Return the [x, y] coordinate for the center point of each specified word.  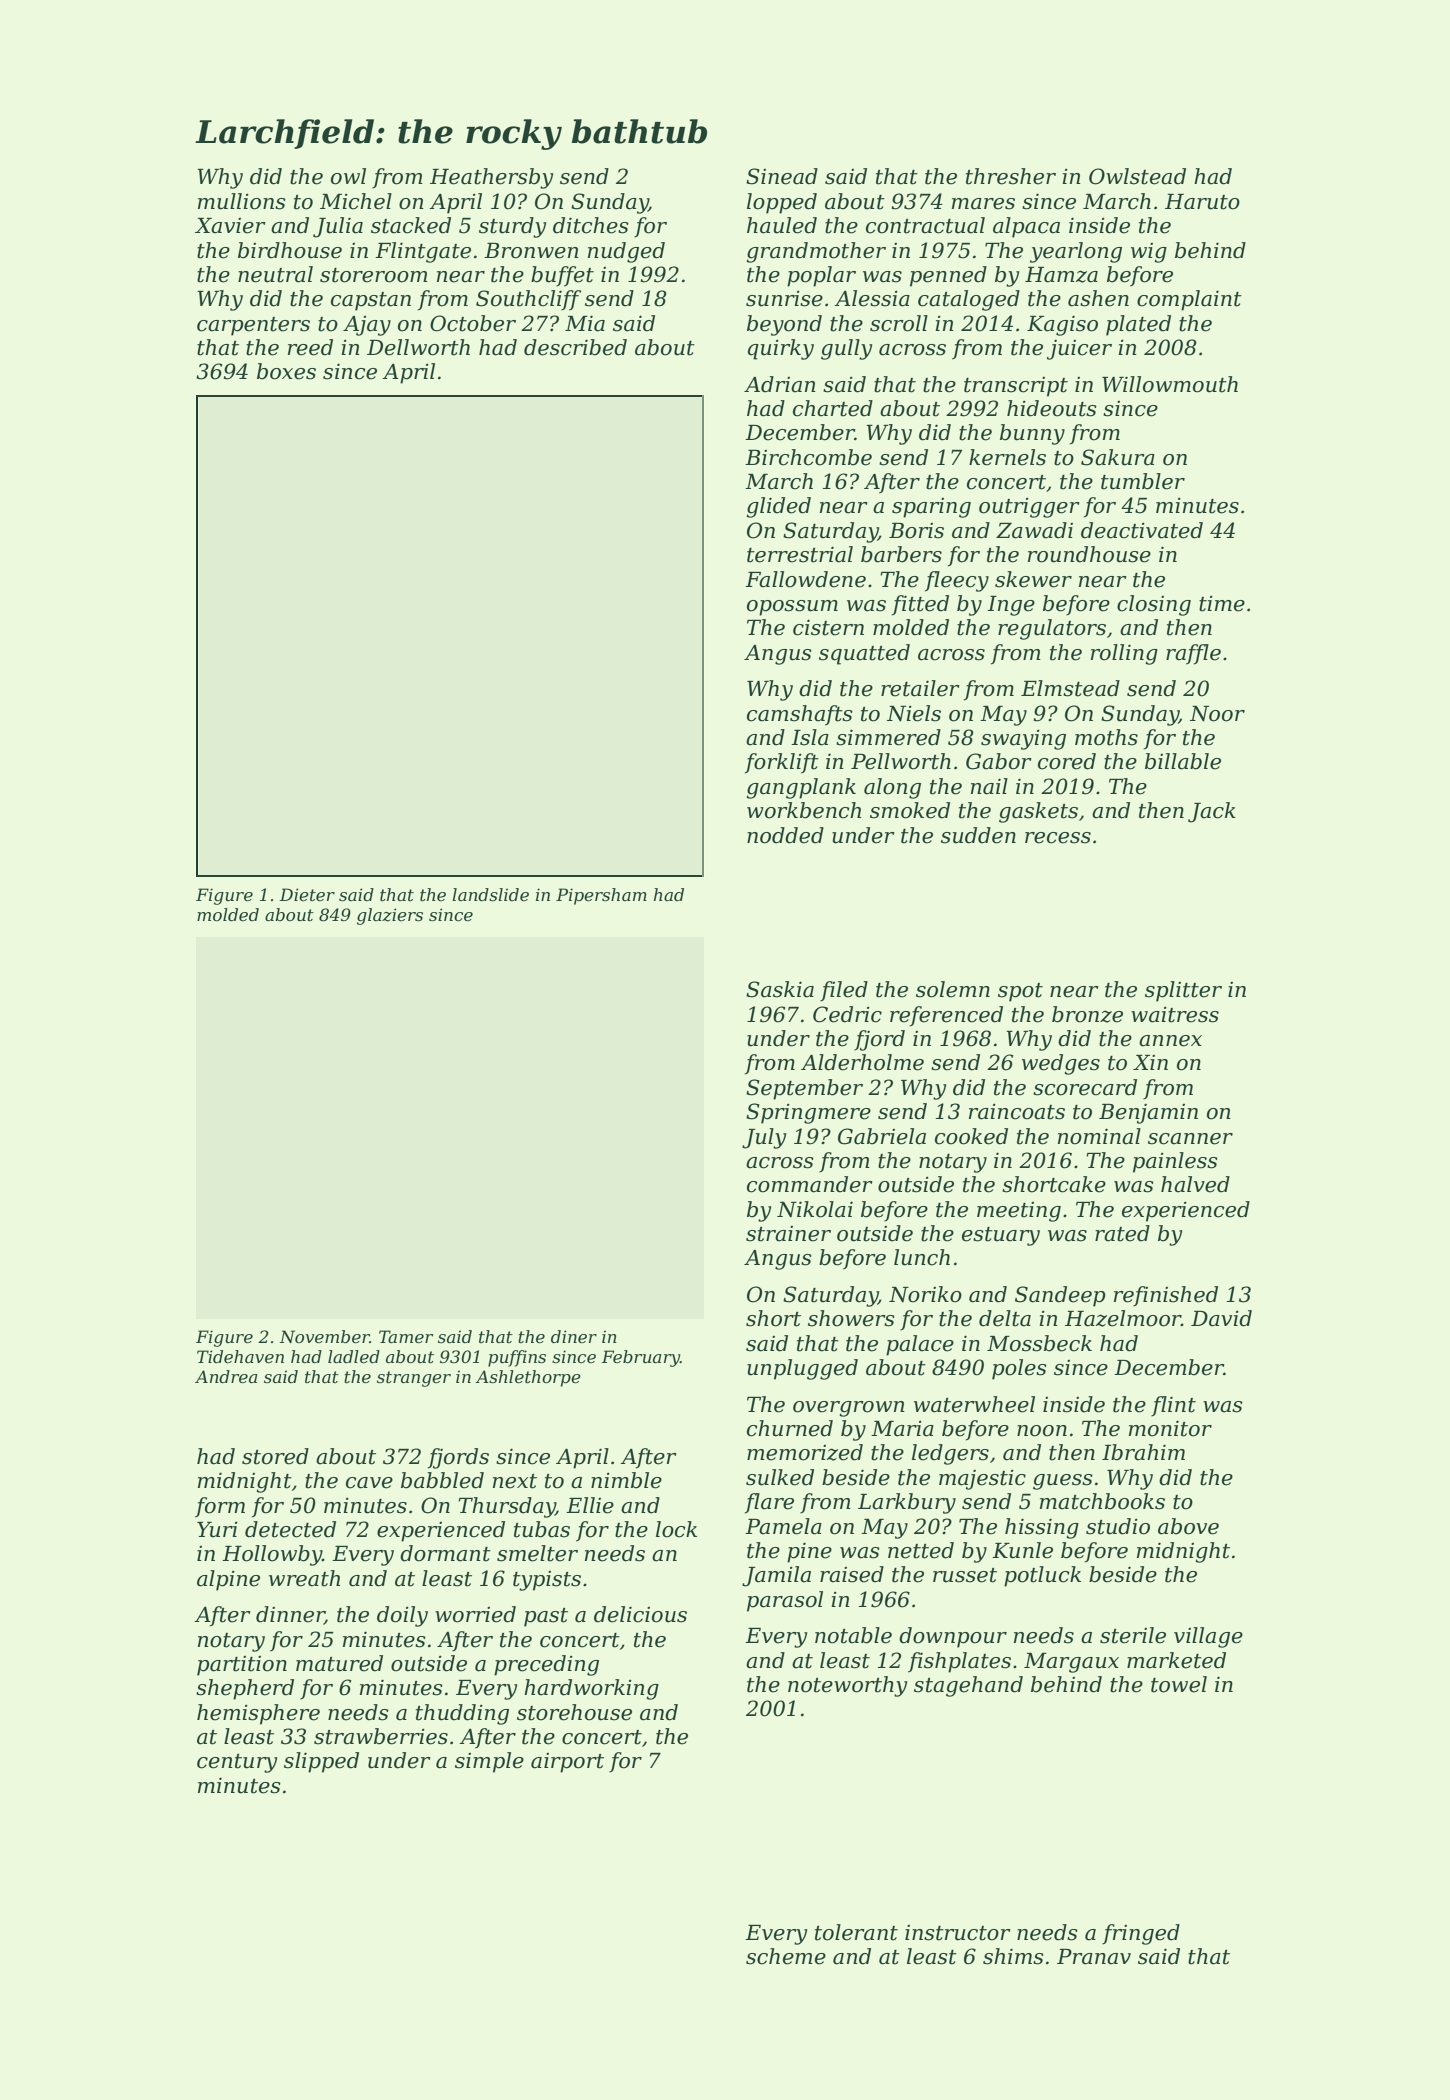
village [1208, 1637]
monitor [1170, 1428]
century [237, 1763]
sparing [931, 508]
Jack [1212, 812]
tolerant [856, 1932]
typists [547, 1581]
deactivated [1142, 530]
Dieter [307, 894]
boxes [286, 371]
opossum [792, 608]
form [220, 1507]
